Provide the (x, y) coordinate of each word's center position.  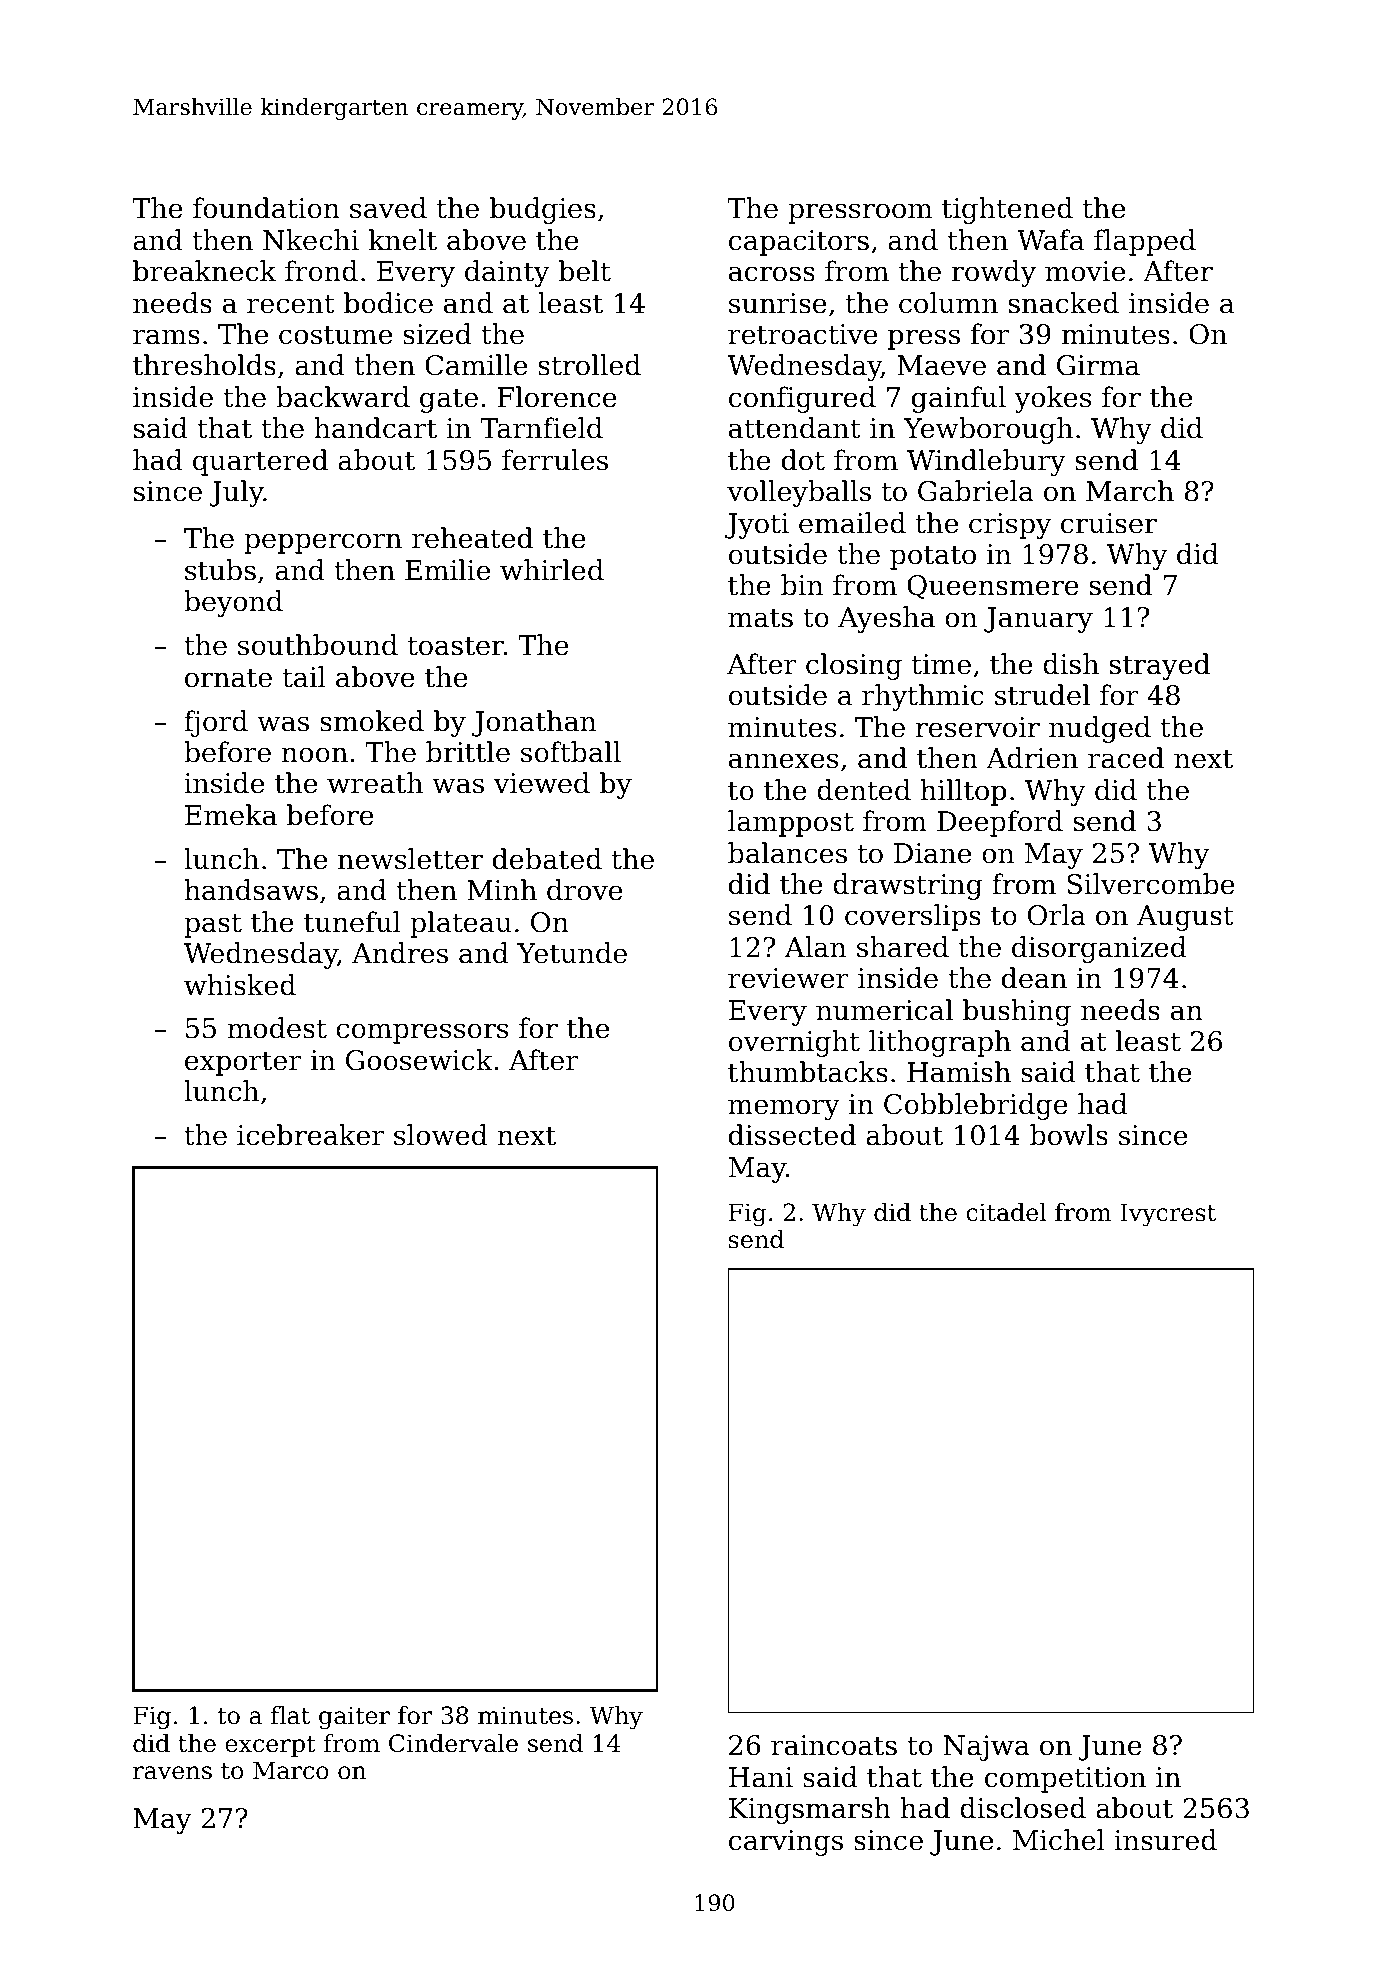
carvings (786, 1843)
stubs (220, 570)
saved (388, 208)
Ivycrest (1168, 1215)
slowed (441, 1135)
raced (1126, 758)
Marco (291, 1770)
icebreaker (310, 1135)
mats (760, 618)
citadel (1006, 1212)
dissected (792, 1135)
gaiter (354, 1718)
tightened (1007, 210)
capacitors (799, 243)
